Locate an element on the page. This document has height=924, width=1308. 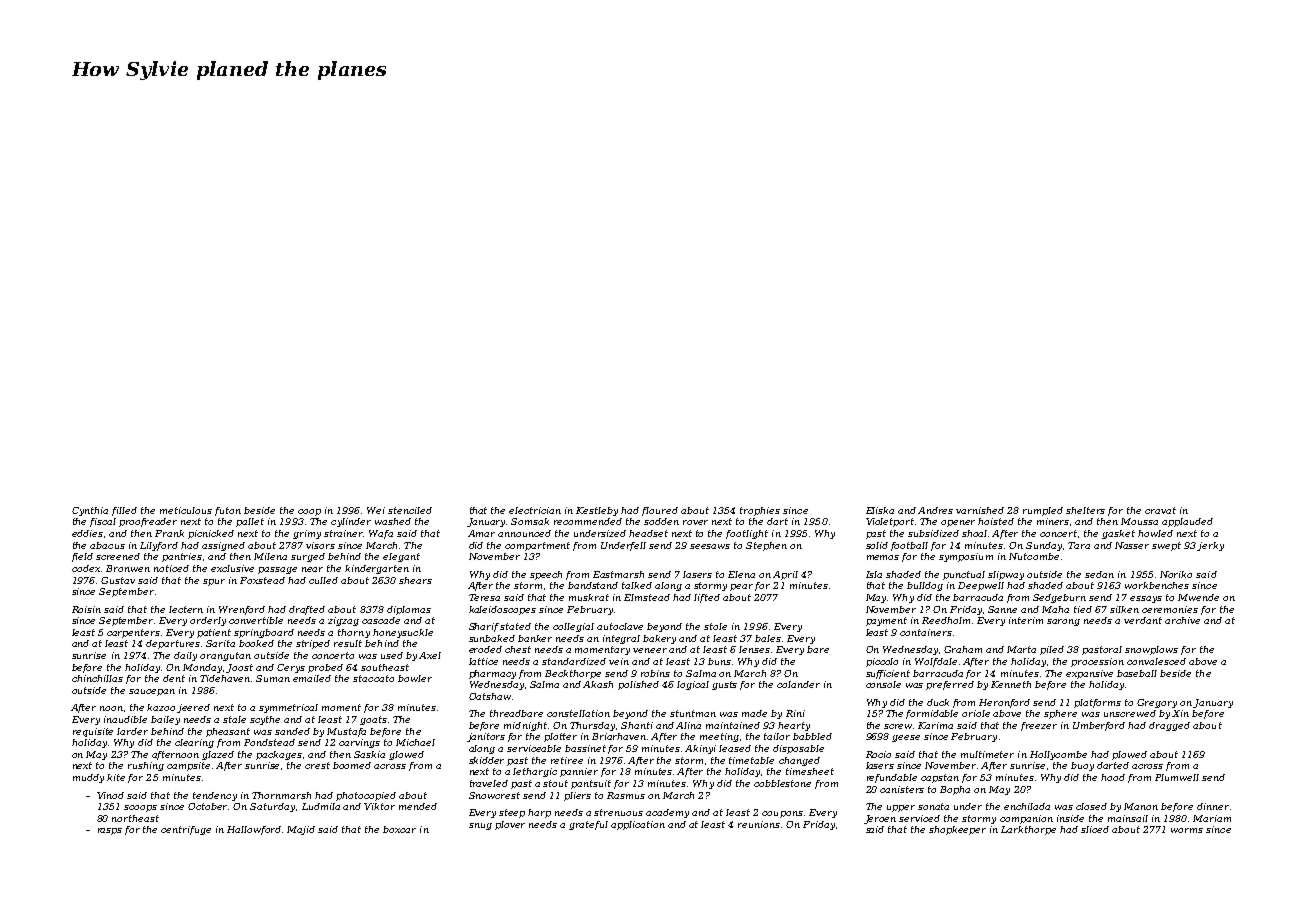
plowed is located at coordinates (1129, 755).
